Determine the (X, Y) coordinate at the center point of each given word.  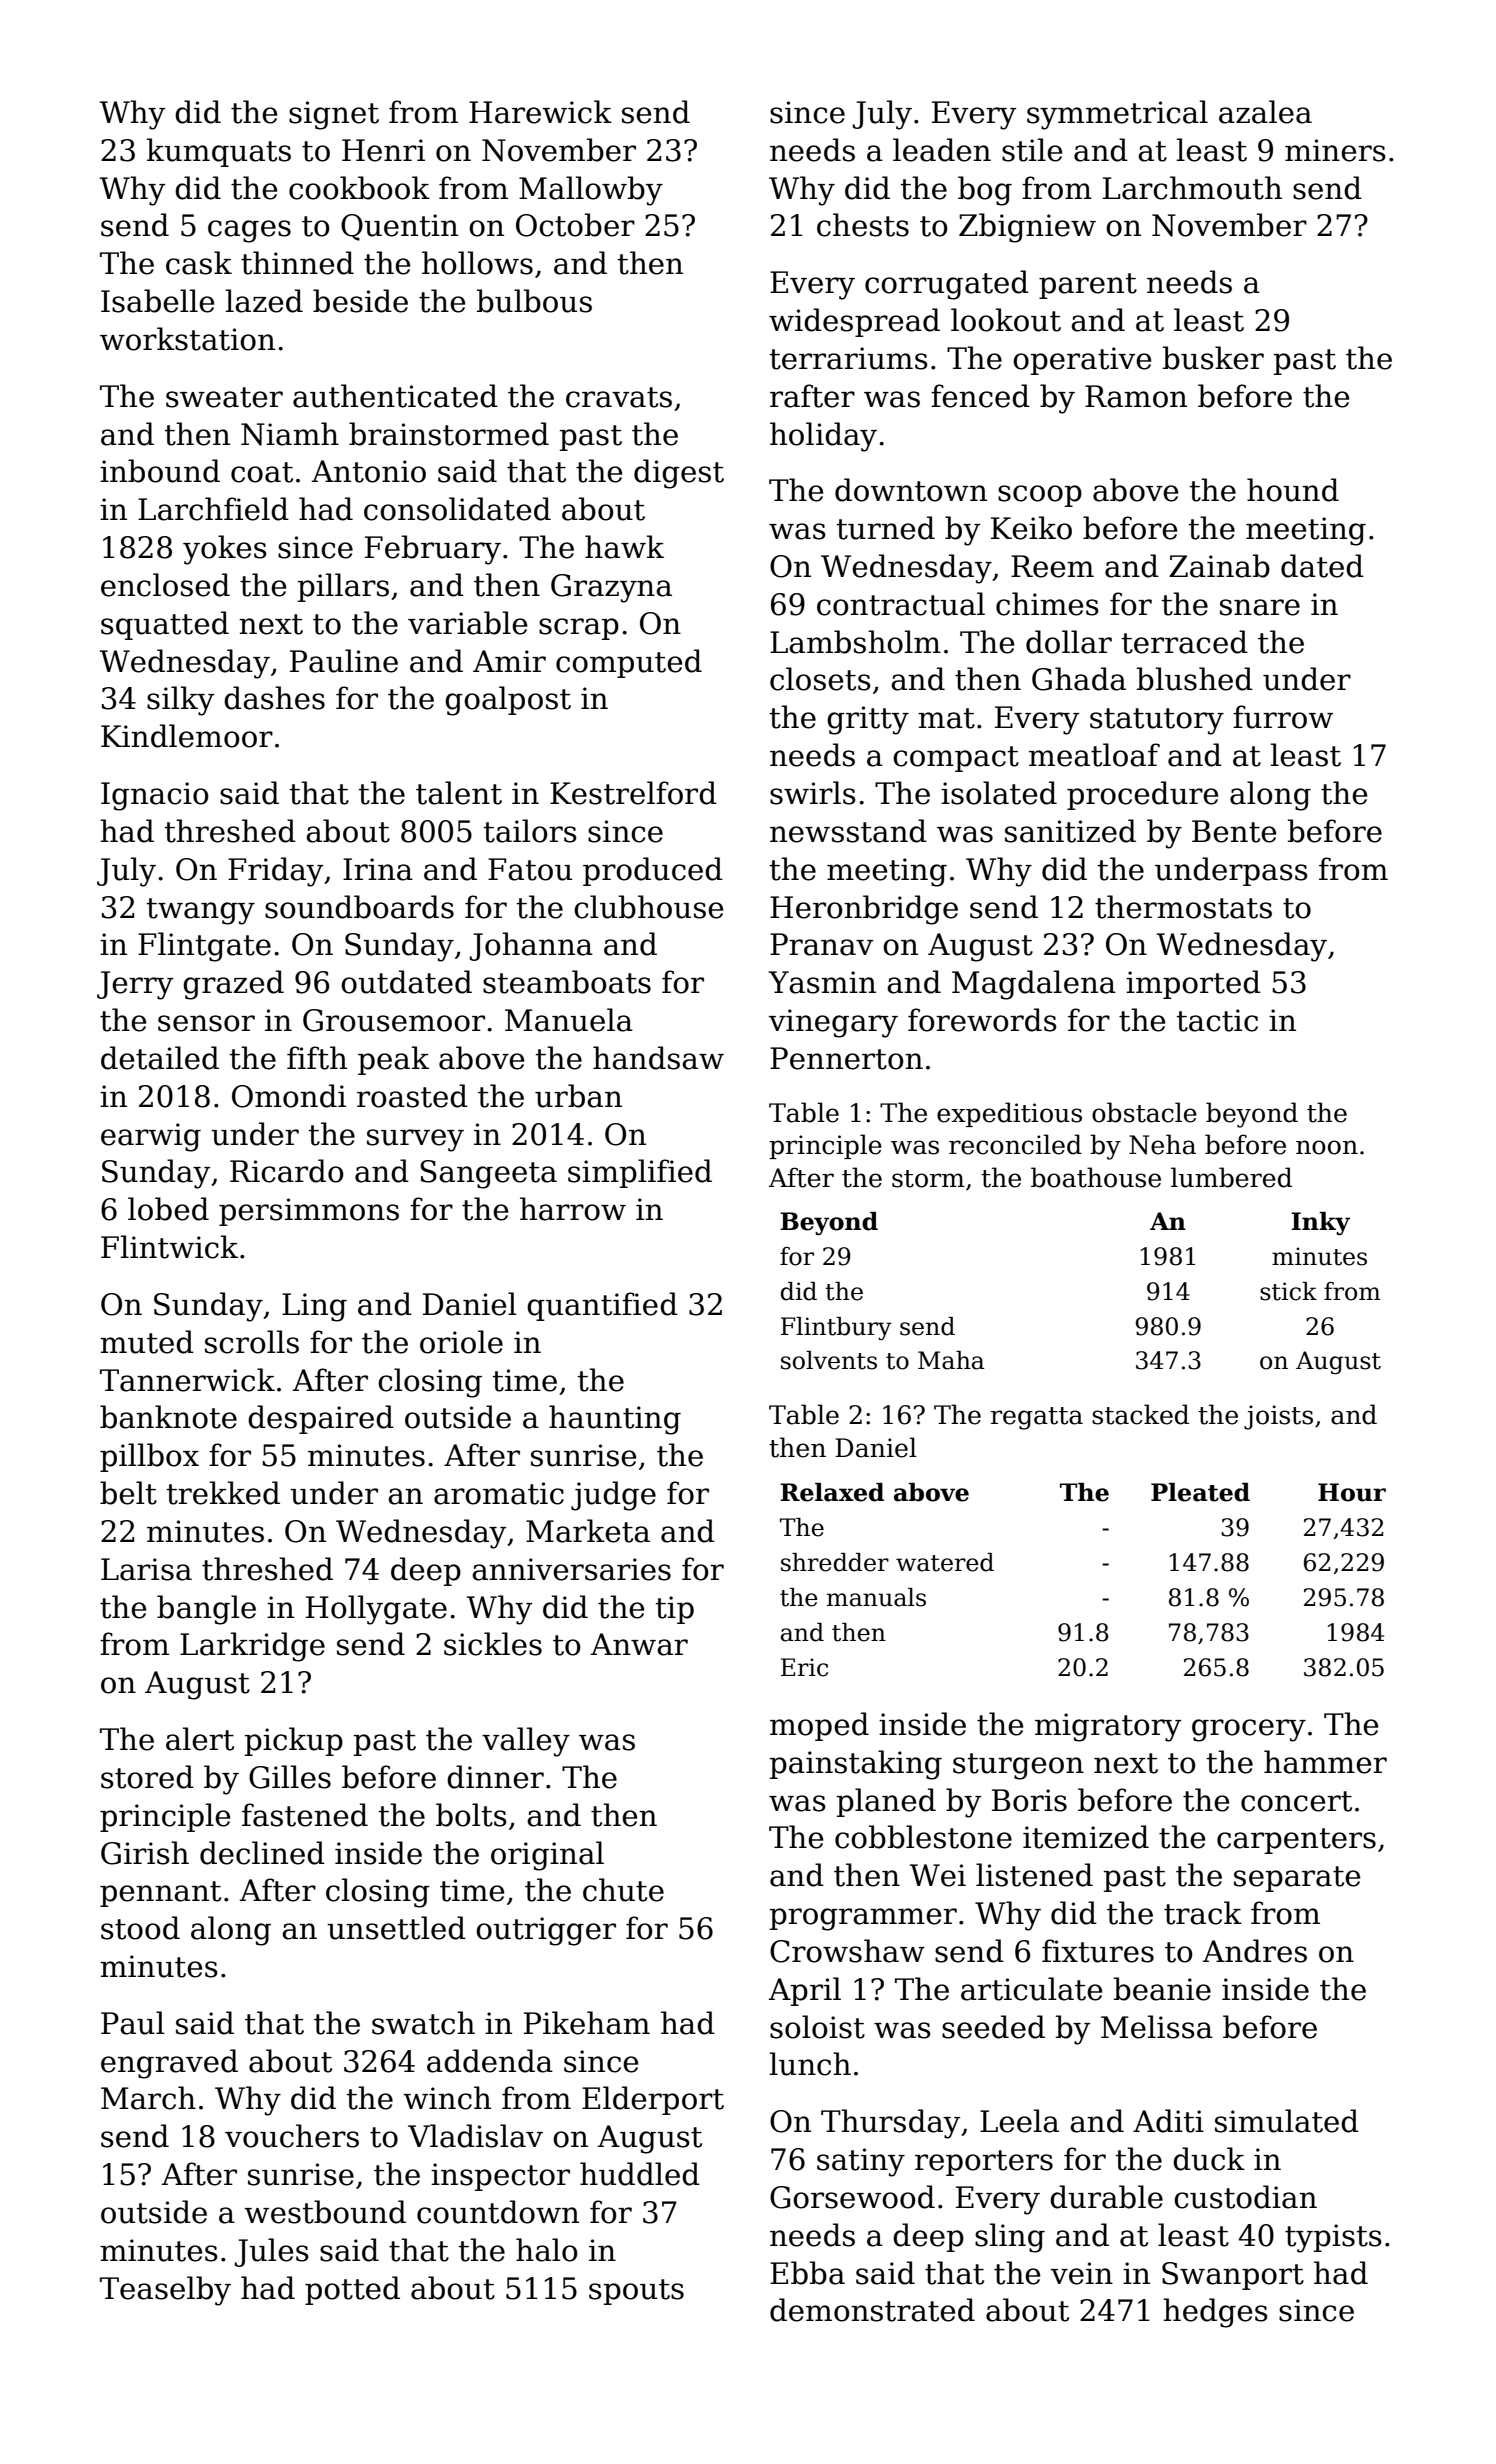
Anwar (639, 1644)
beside (360, 301)
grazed (233, 985)
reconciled (1015, 1144)
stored (147, 1777)
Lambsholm (855, 642)
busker (1213, 358)
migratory (1108, 1727)
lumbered (1231, 1177)
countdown (498, 2212)
